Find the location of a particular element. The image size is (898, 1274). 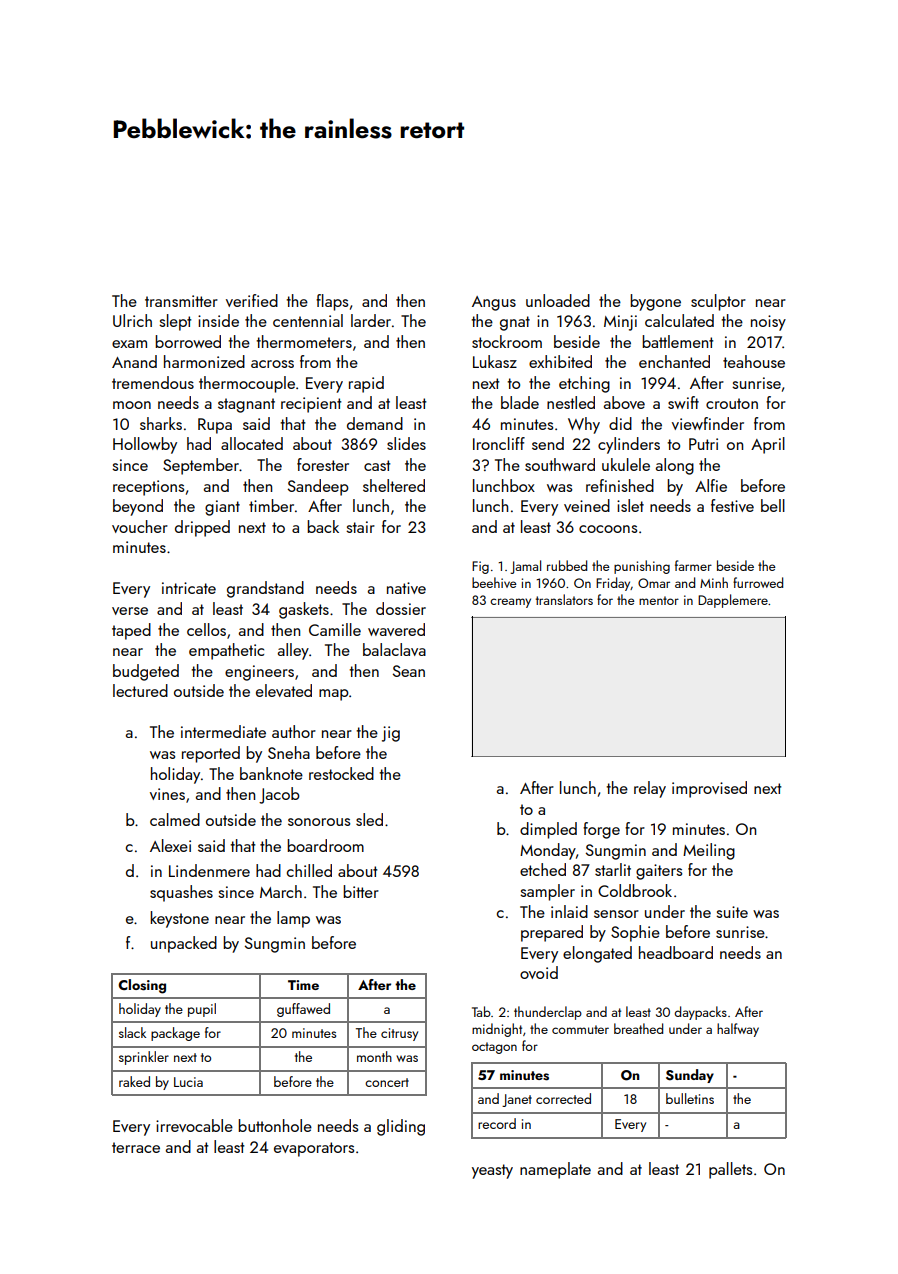

noisy is located at coordinates (768, 323).
